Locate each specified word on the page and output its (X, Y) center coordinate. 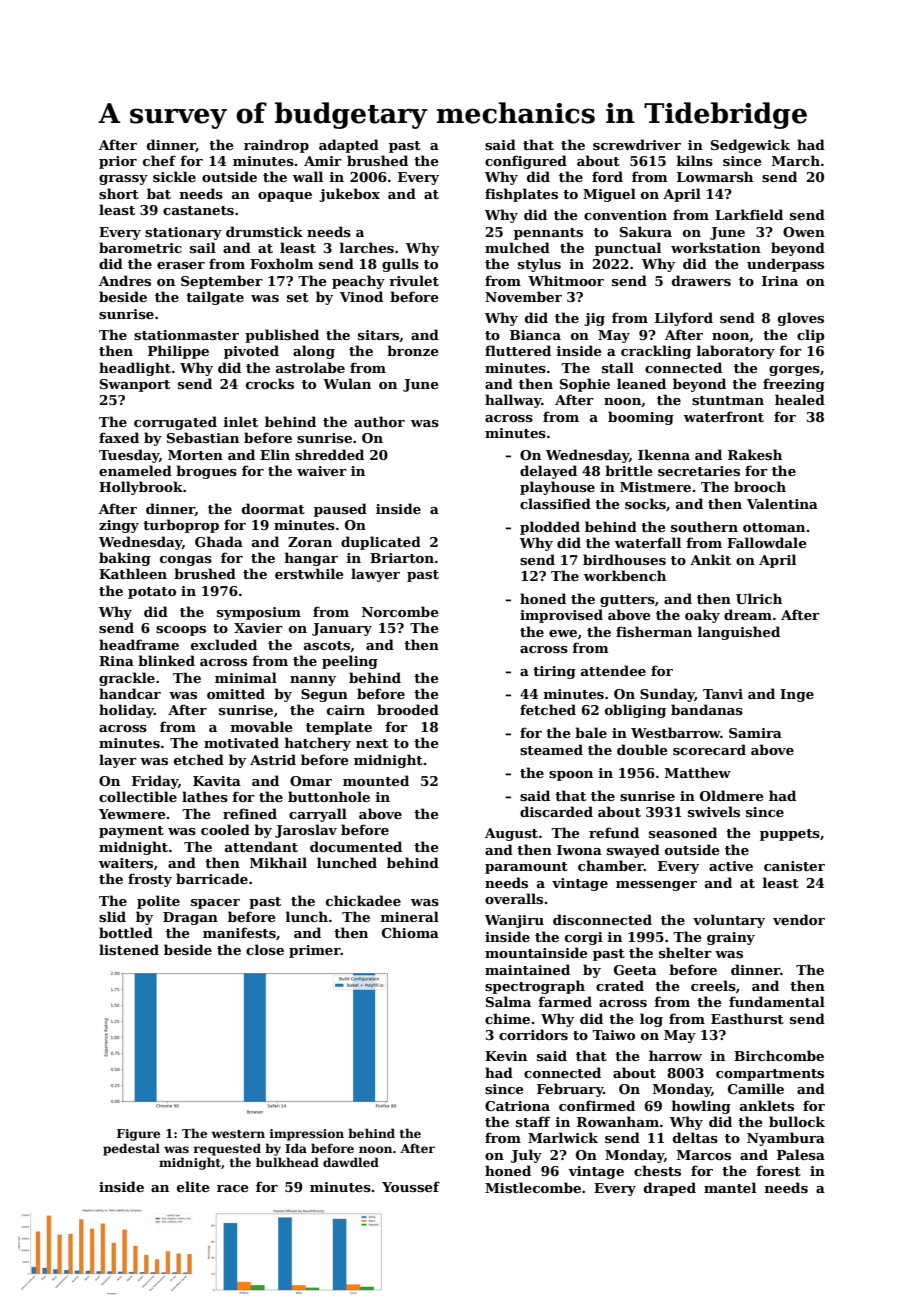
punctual (628, 249)
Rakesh (755, 454)
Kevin (506, 1056)
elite (193, 1186)
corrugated (175, 423)
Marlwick (563, 1137)
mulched (517, 247)
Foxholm (282, 263)
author (379, 421)
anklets (767, 1105)
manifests (239, 932)
